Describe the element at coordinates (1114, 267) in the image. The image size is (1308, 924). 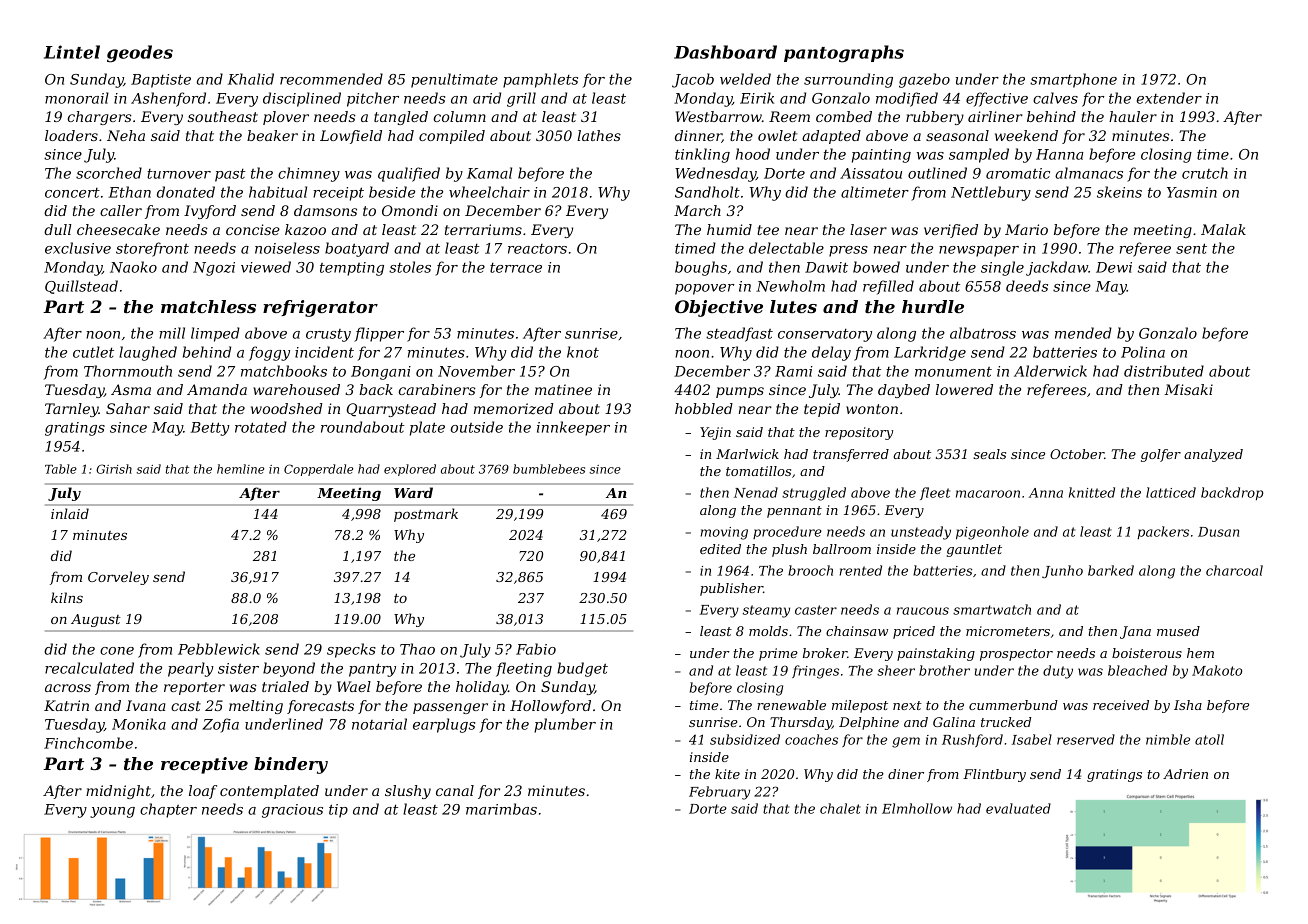
I see `Dewi` at that location.
